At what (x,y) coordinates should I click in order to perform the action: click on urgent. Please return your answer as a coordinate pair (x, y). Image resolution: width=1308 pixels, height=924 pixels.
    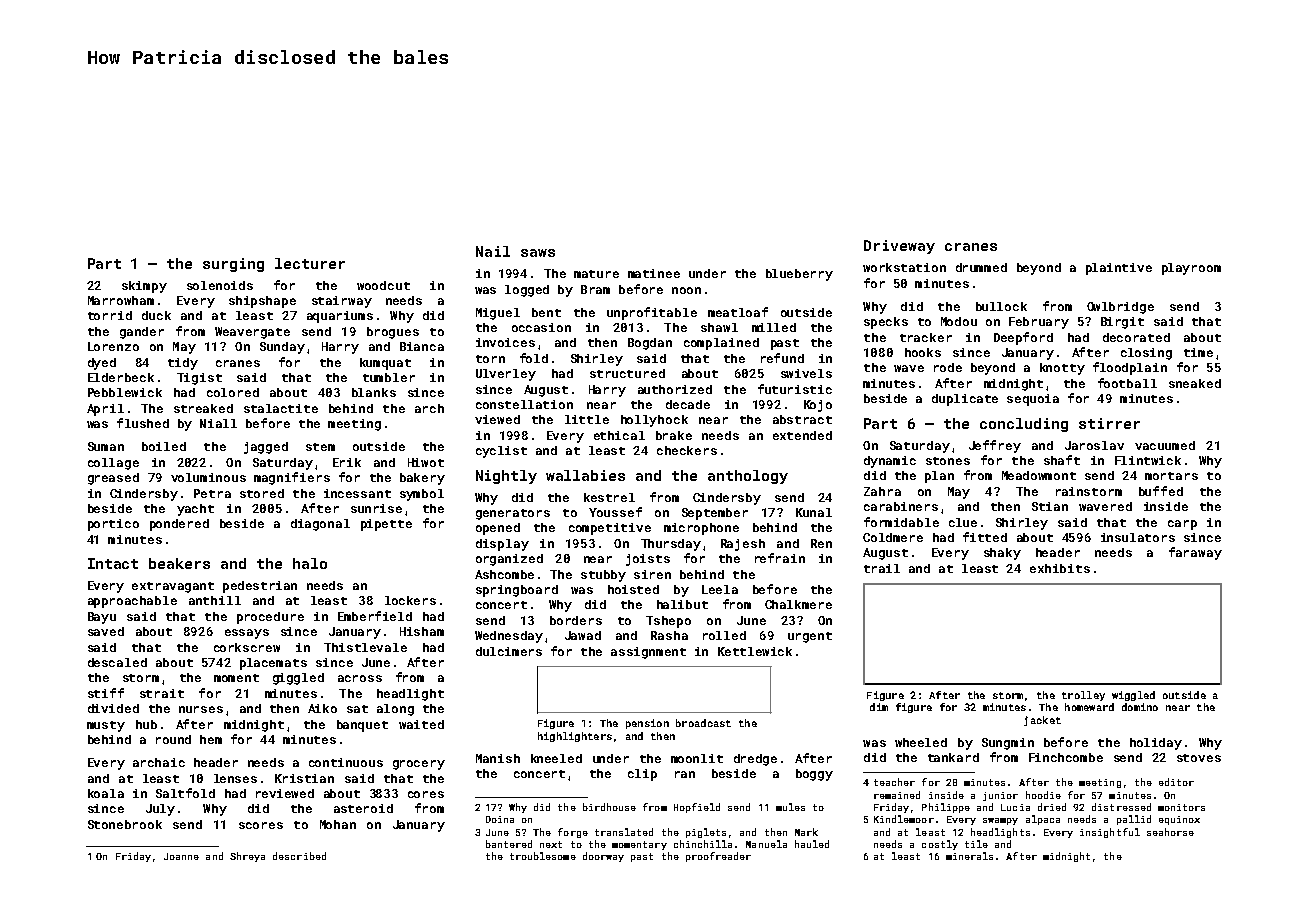
    Looking at the image, I should click on (810, 637).
